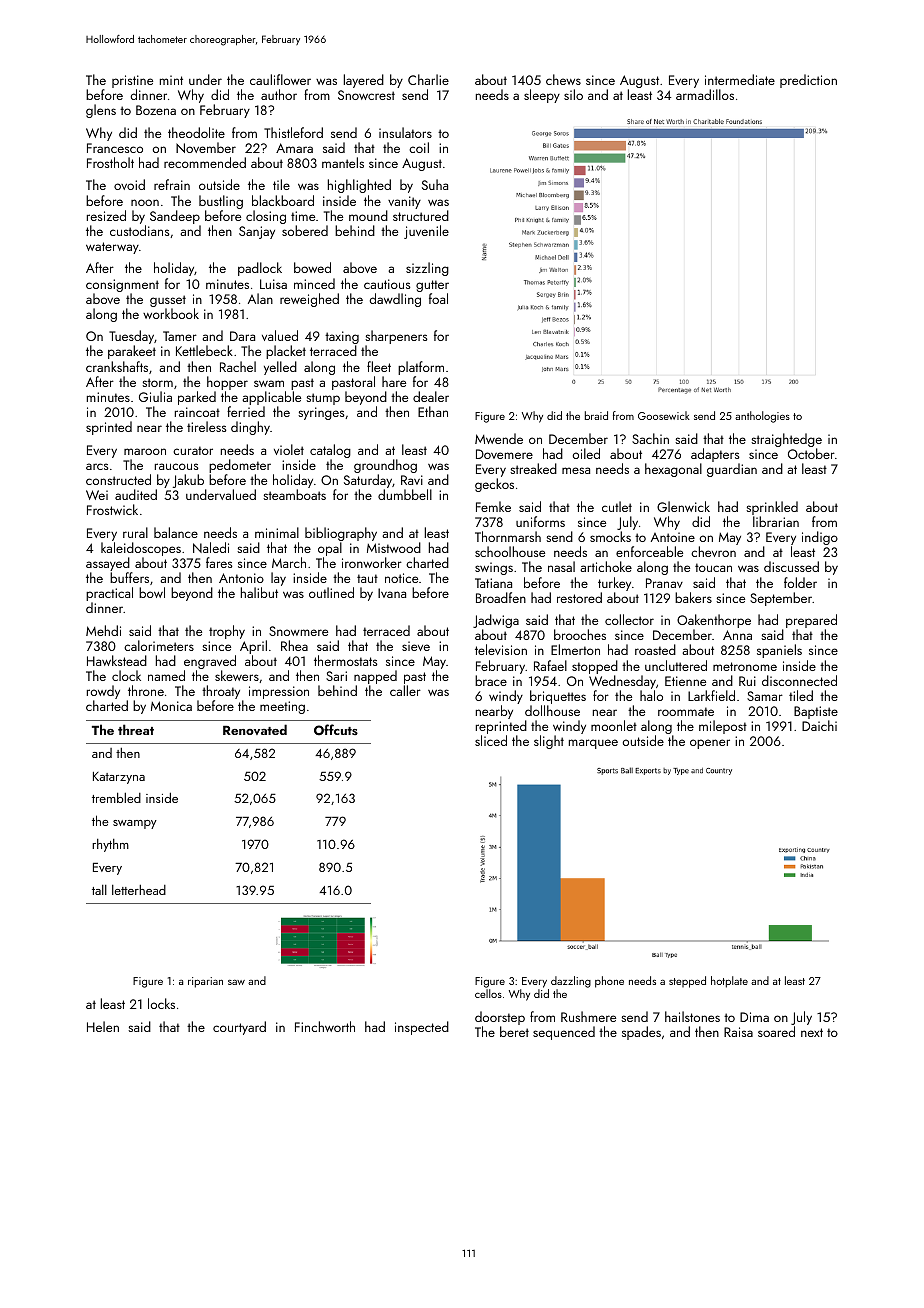  Describe the element at coordinates (729, 982) in the screenshot. I see `hotplate` at that location.
